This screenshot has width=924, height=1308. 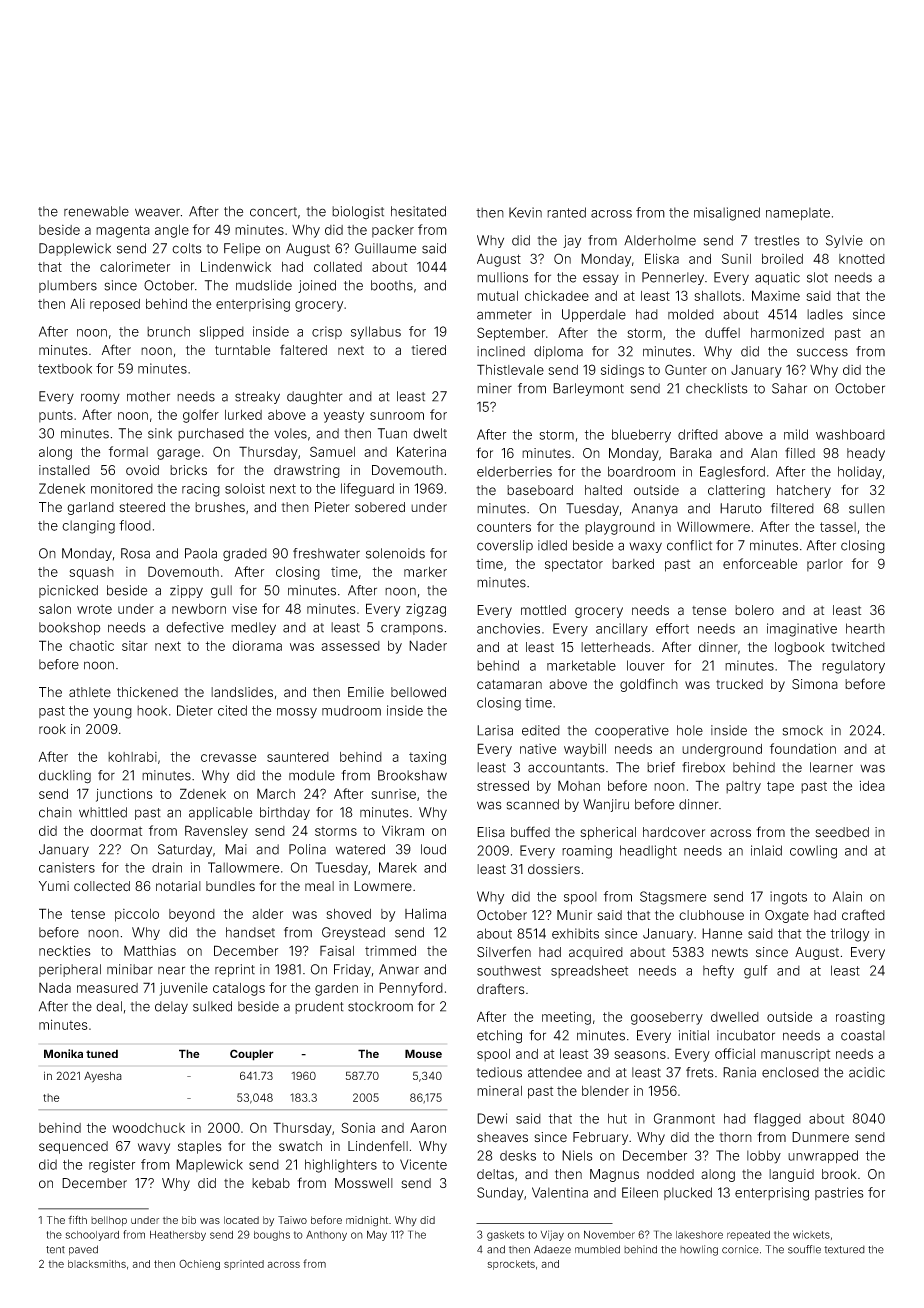 What do you see at coordinates (574, 565) in the screenshot?
I see `spectator` at bounding box center [574, 565].
